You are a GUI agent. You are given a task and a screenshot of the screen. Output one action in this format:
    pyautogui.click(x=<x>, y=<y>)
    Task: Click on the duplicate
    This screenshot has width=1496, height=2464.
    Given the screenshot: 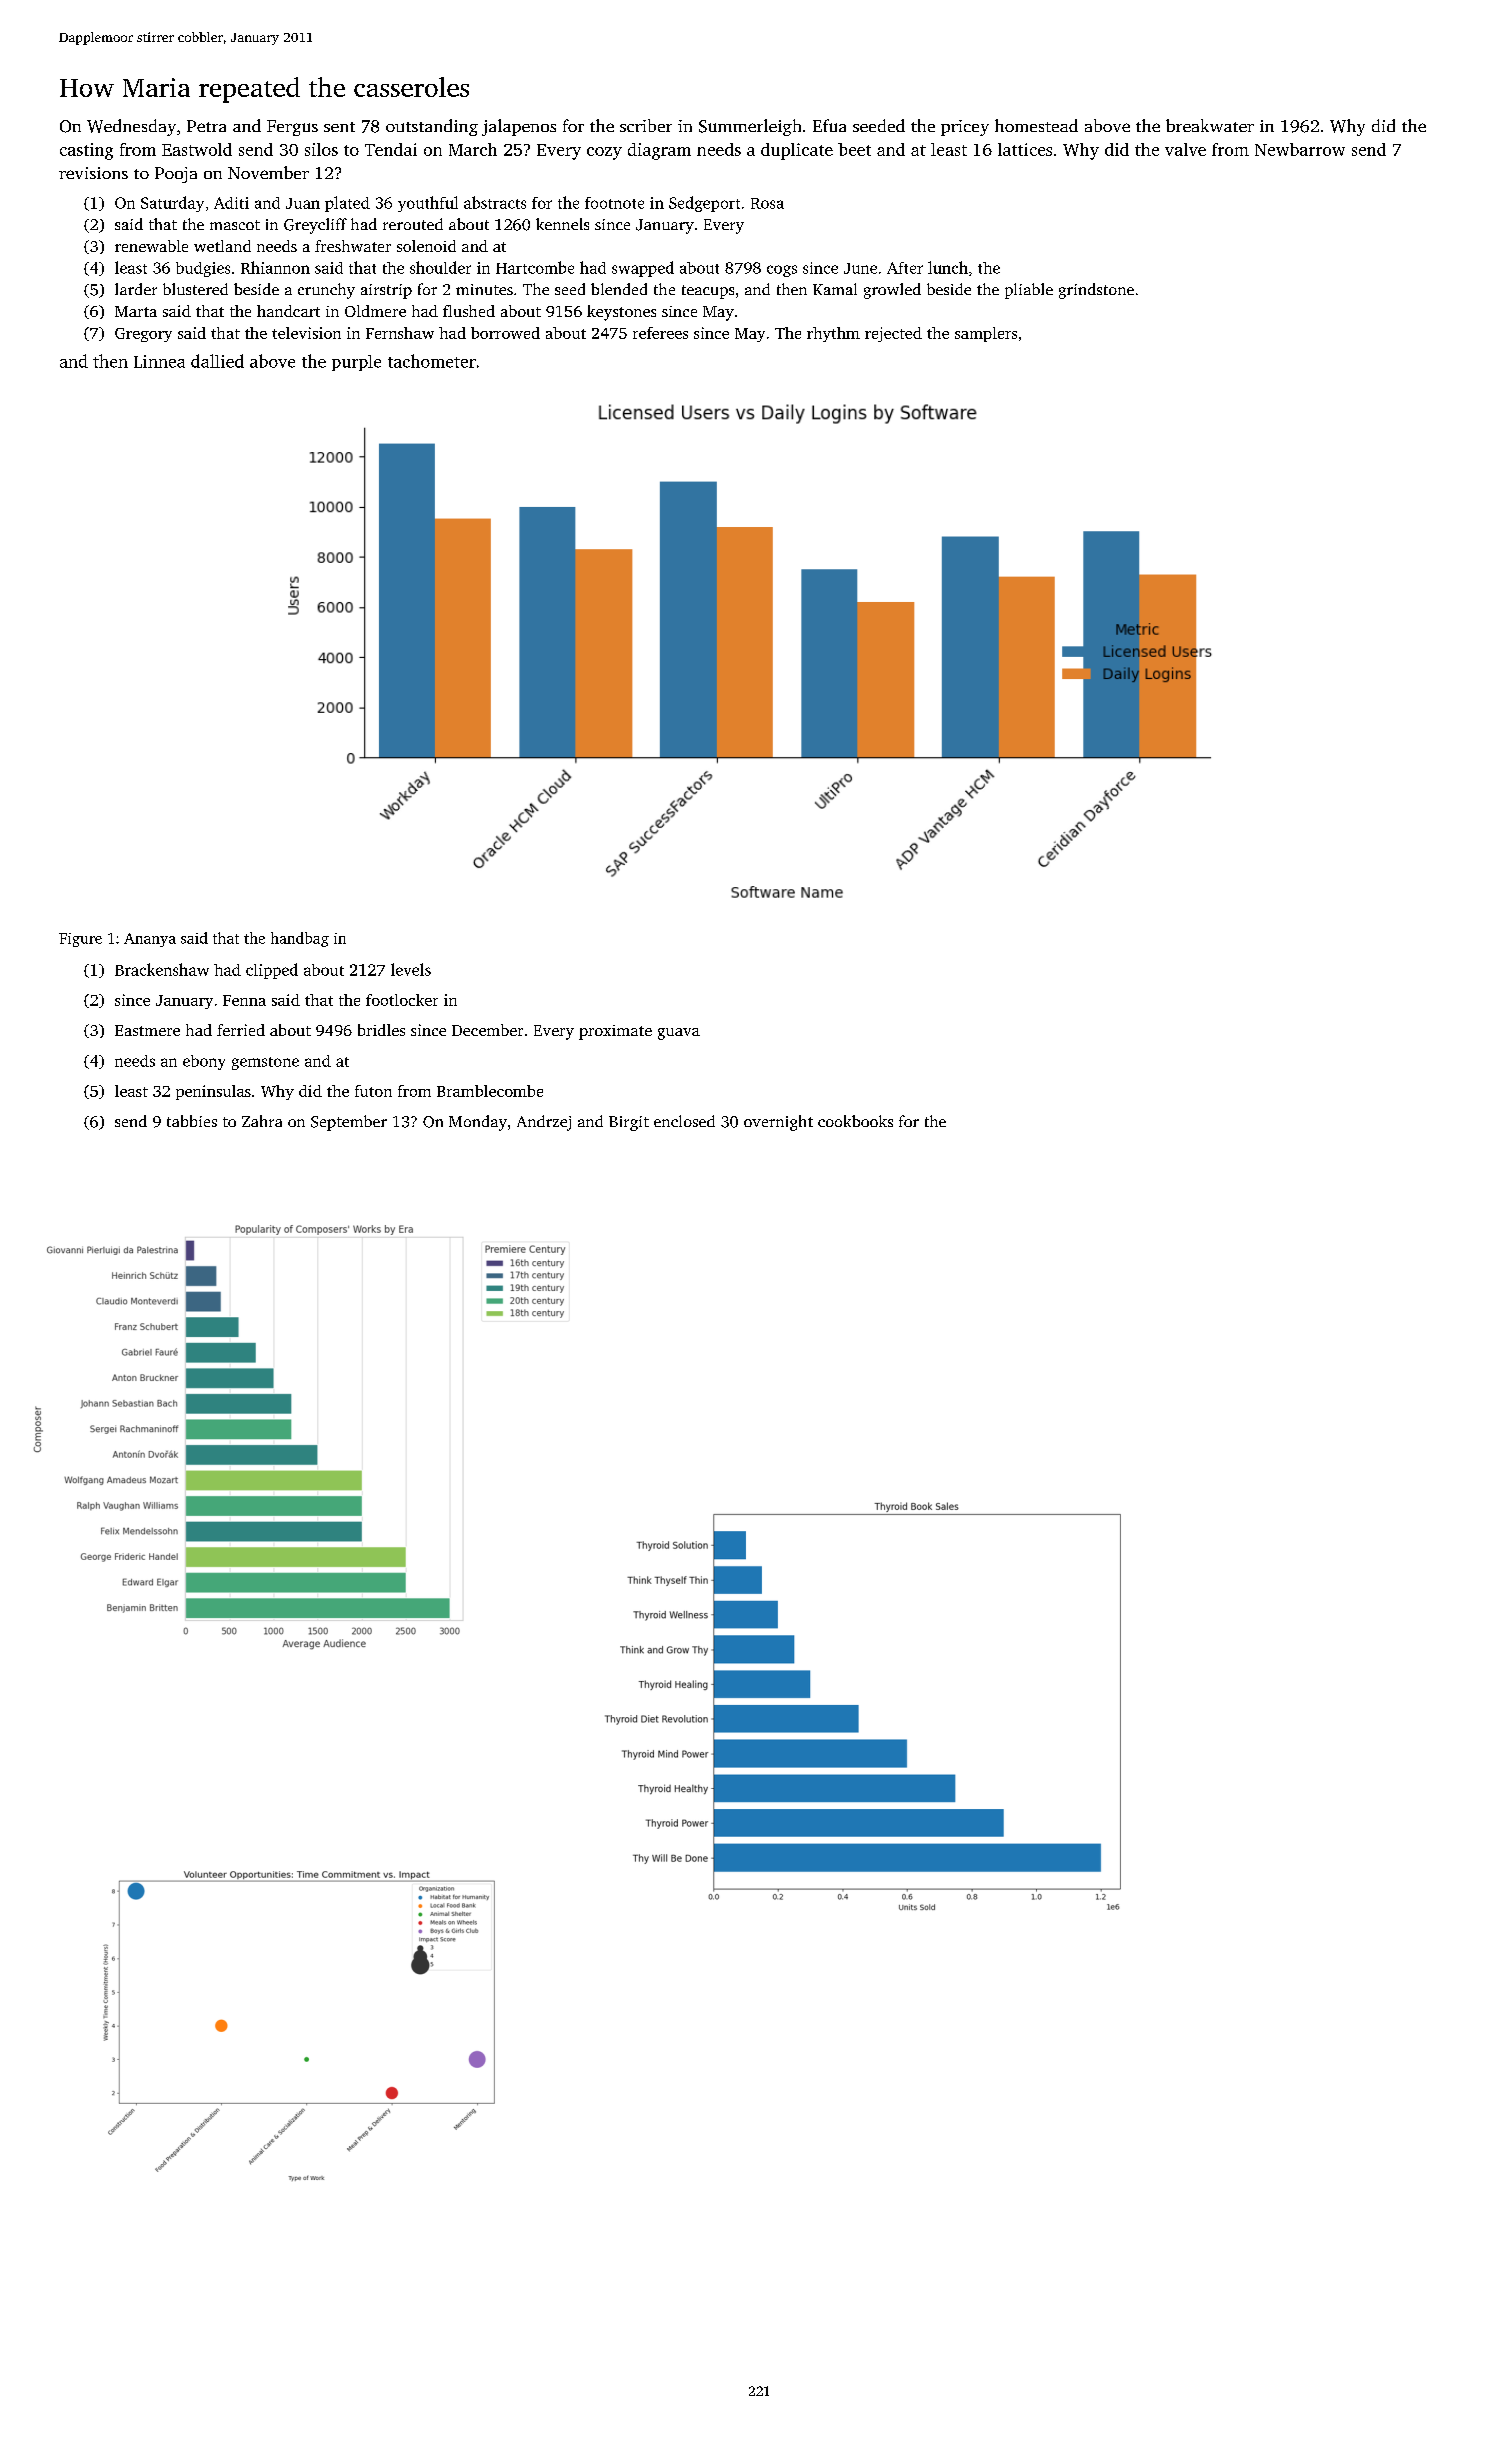 What is the action you would take?
    pyautogui.click(x=797, y=151)
